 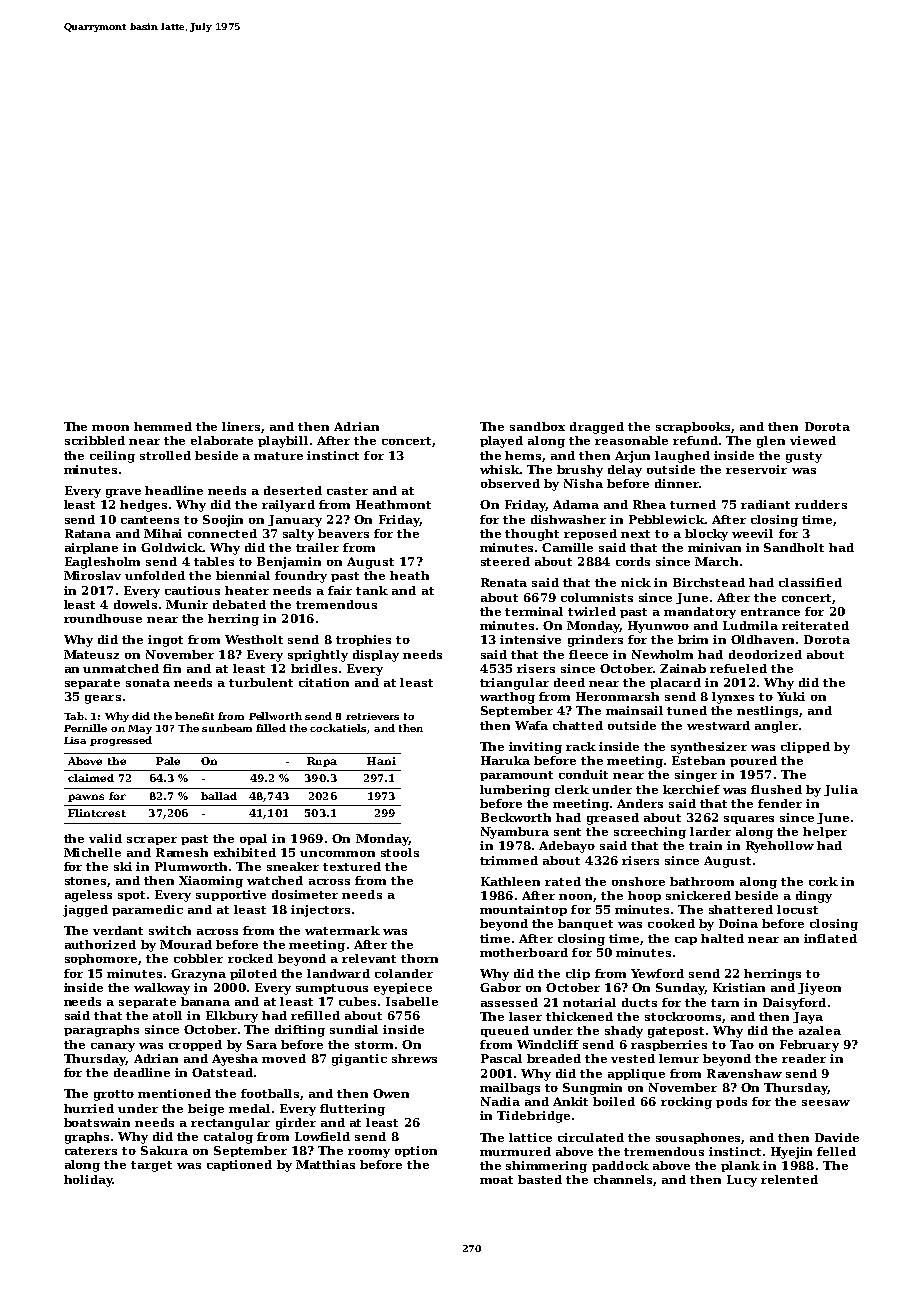 I want to click on sandbox, so click(x=537, y=426).
